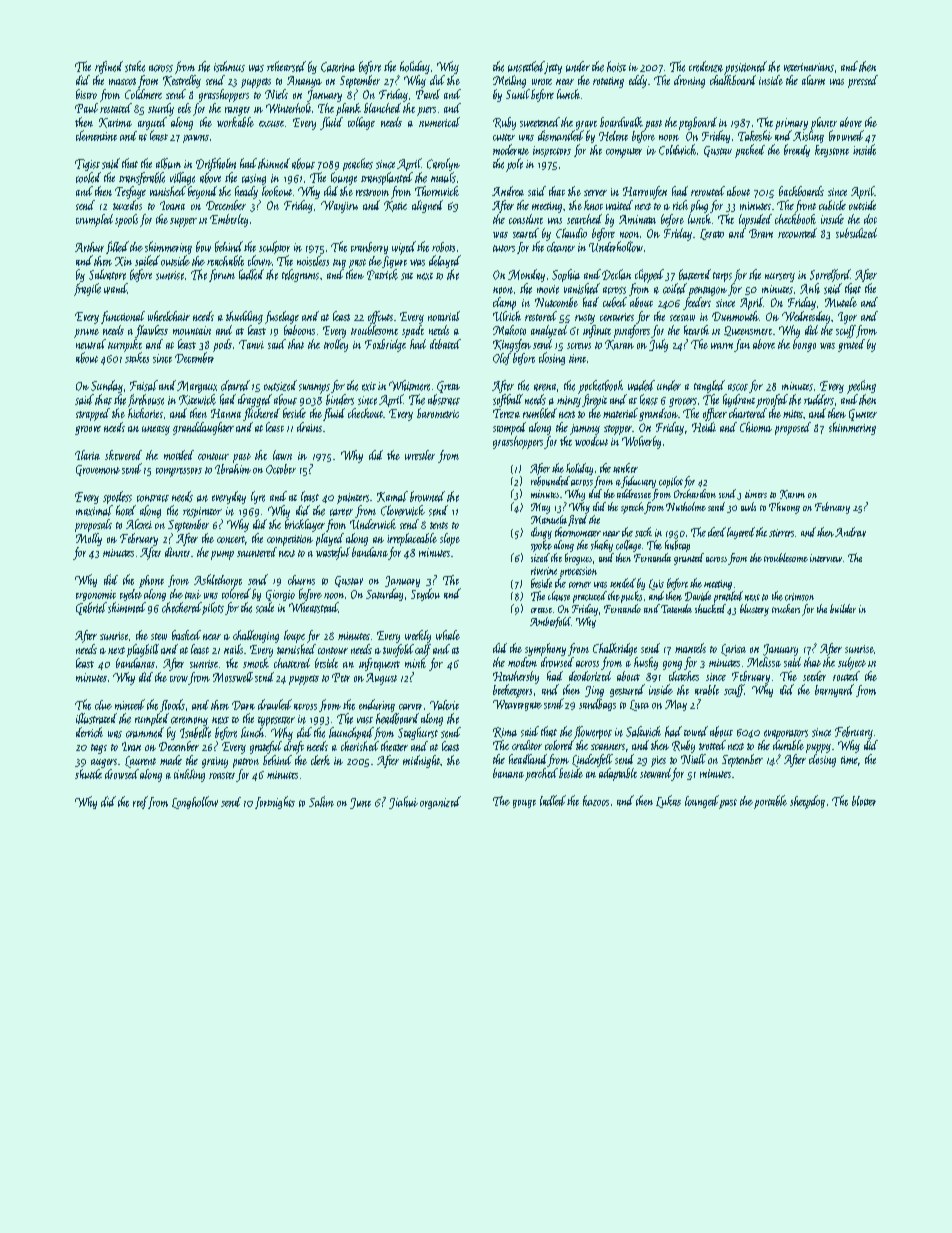 The image size is (952, 1233). Describe the element at coordinates (126, 220) in the document. I see `spools` at that location.
